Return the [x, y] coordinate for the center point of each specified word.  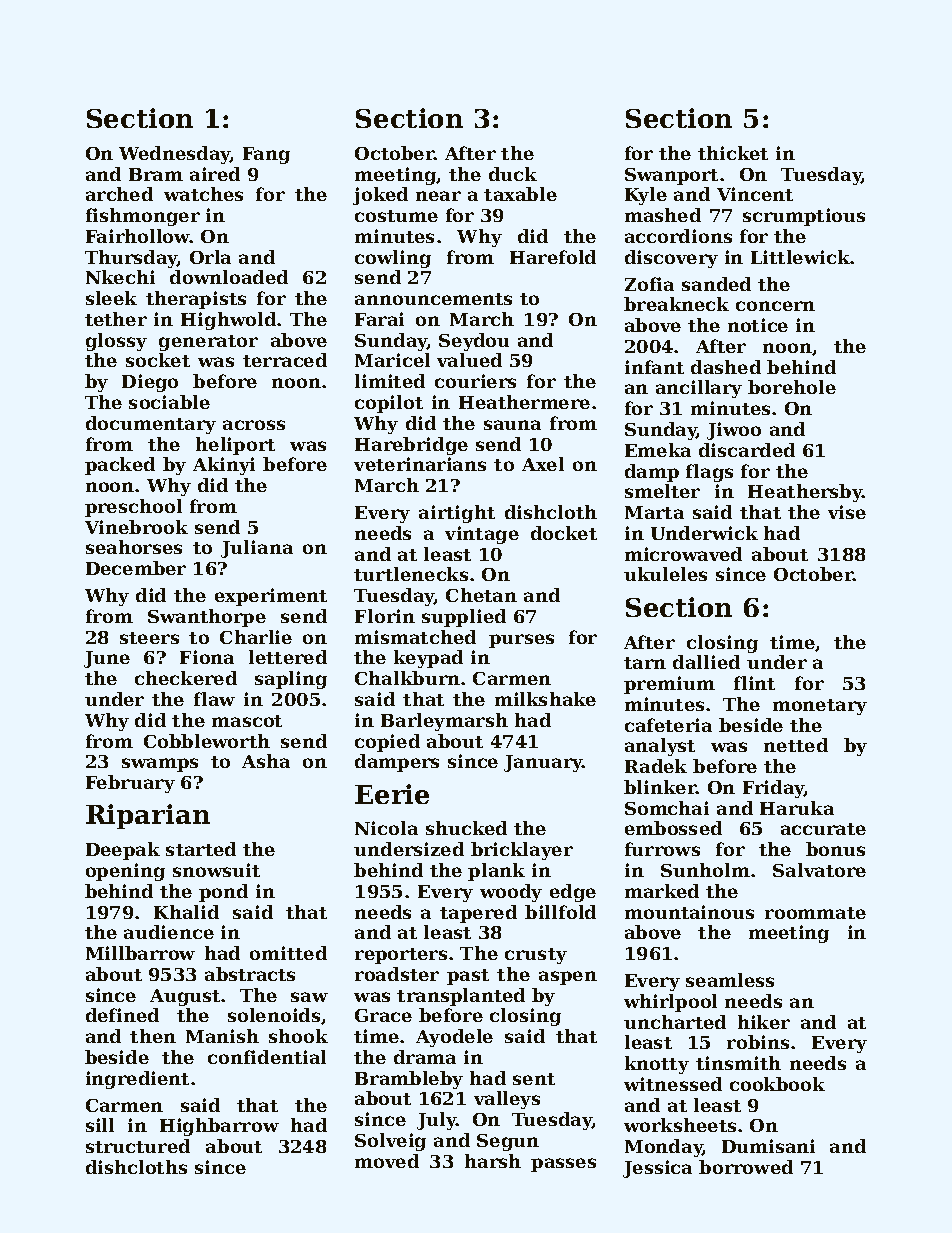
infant [654, 367]
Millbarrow [140, 953]
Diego [150, 383]
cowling [393, 259]
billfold [560, 912]
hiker [764, 1022]
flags [709, 473]
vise [847, 512]
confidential [267, 1057]
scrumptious [804, 217]
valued [469, 360]
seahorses [134, 547]
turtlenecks [411, 574]
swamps [160, 765]
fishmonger [143, 217]
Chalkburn [407, 678]
